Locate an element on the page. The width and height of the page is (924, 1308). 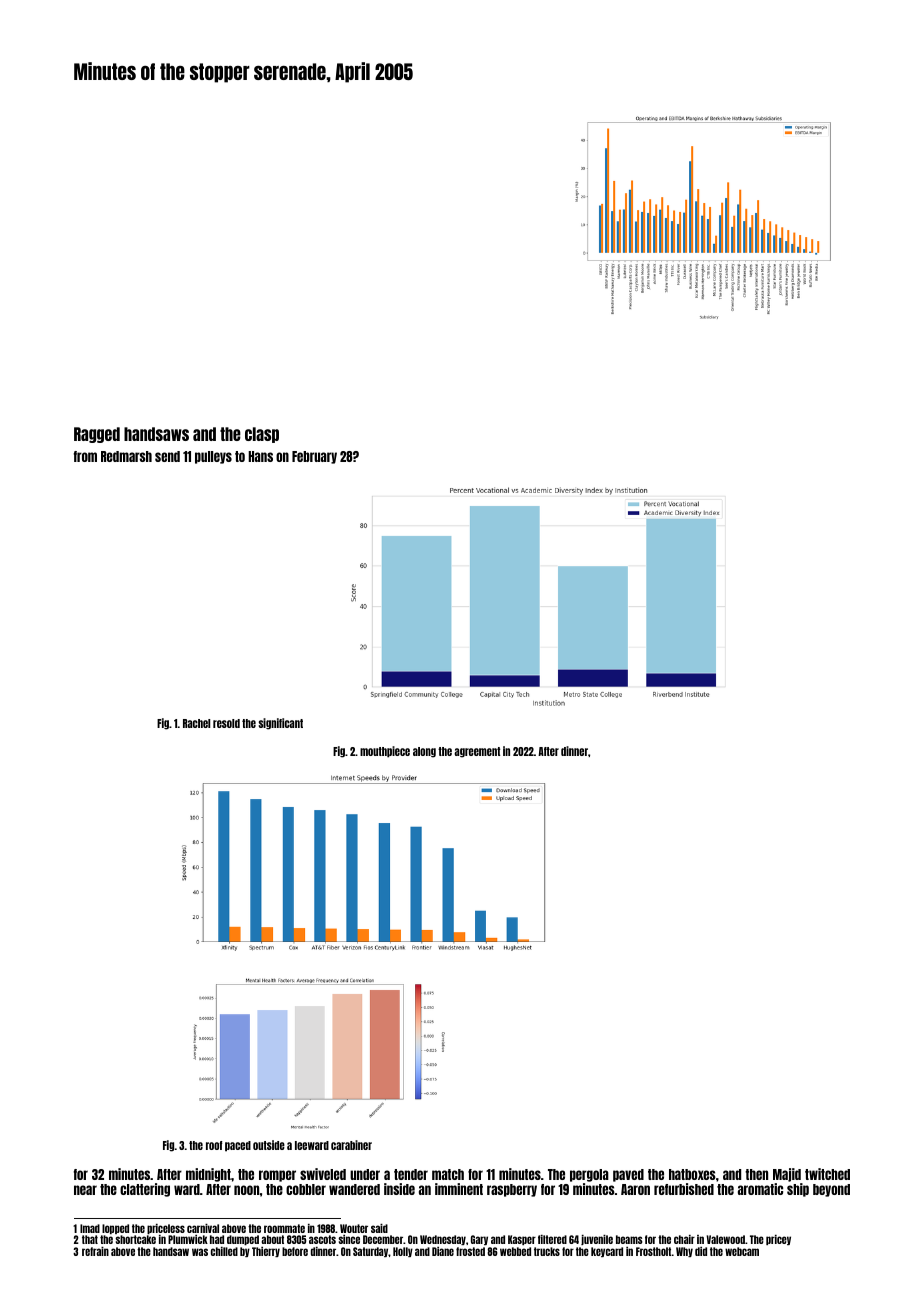
Hans is located at coordinates (260, 456).
